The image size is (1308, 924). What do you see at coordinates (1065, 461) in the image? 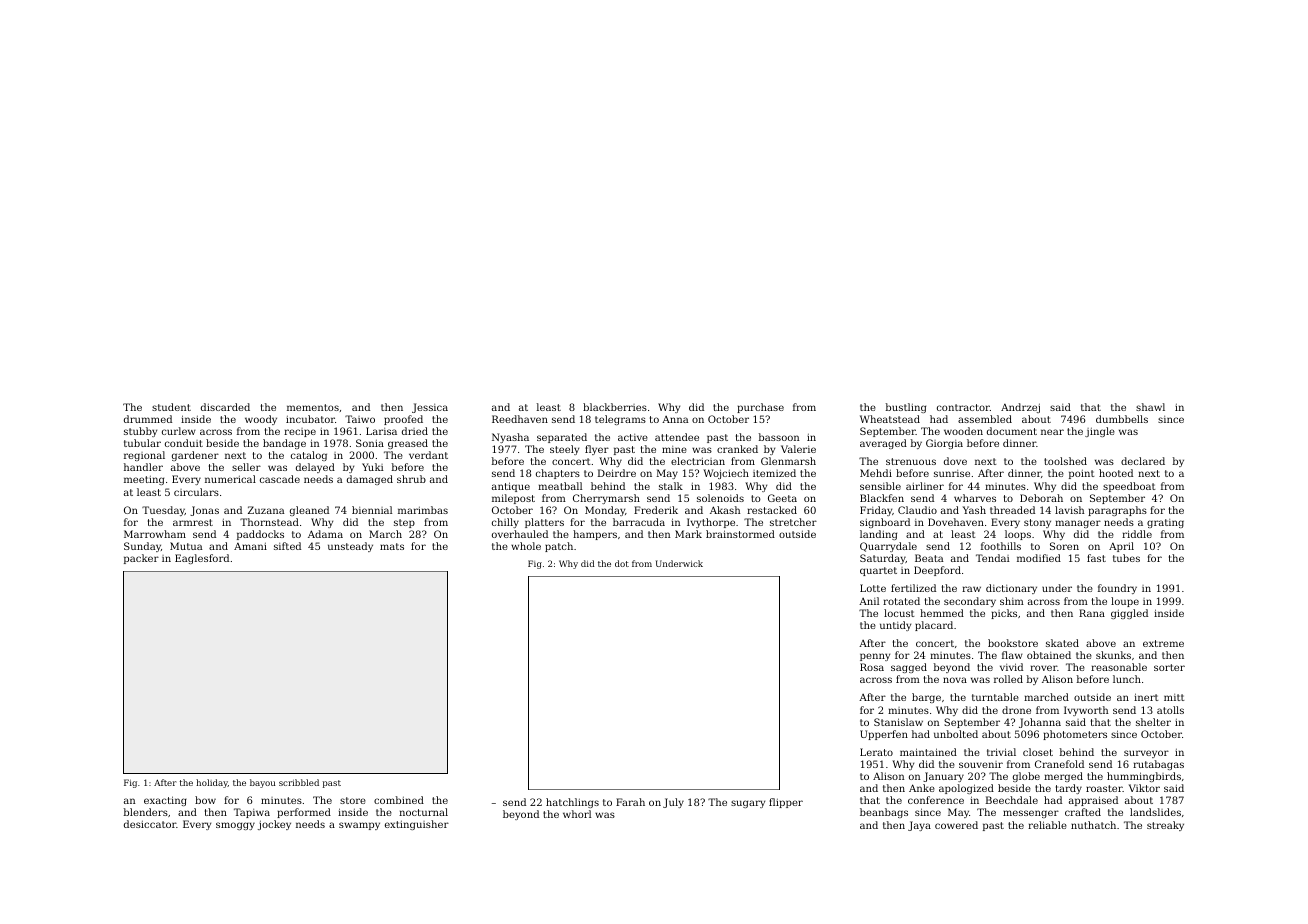
I see `toolshed` at bounding box center [1065, 461].
